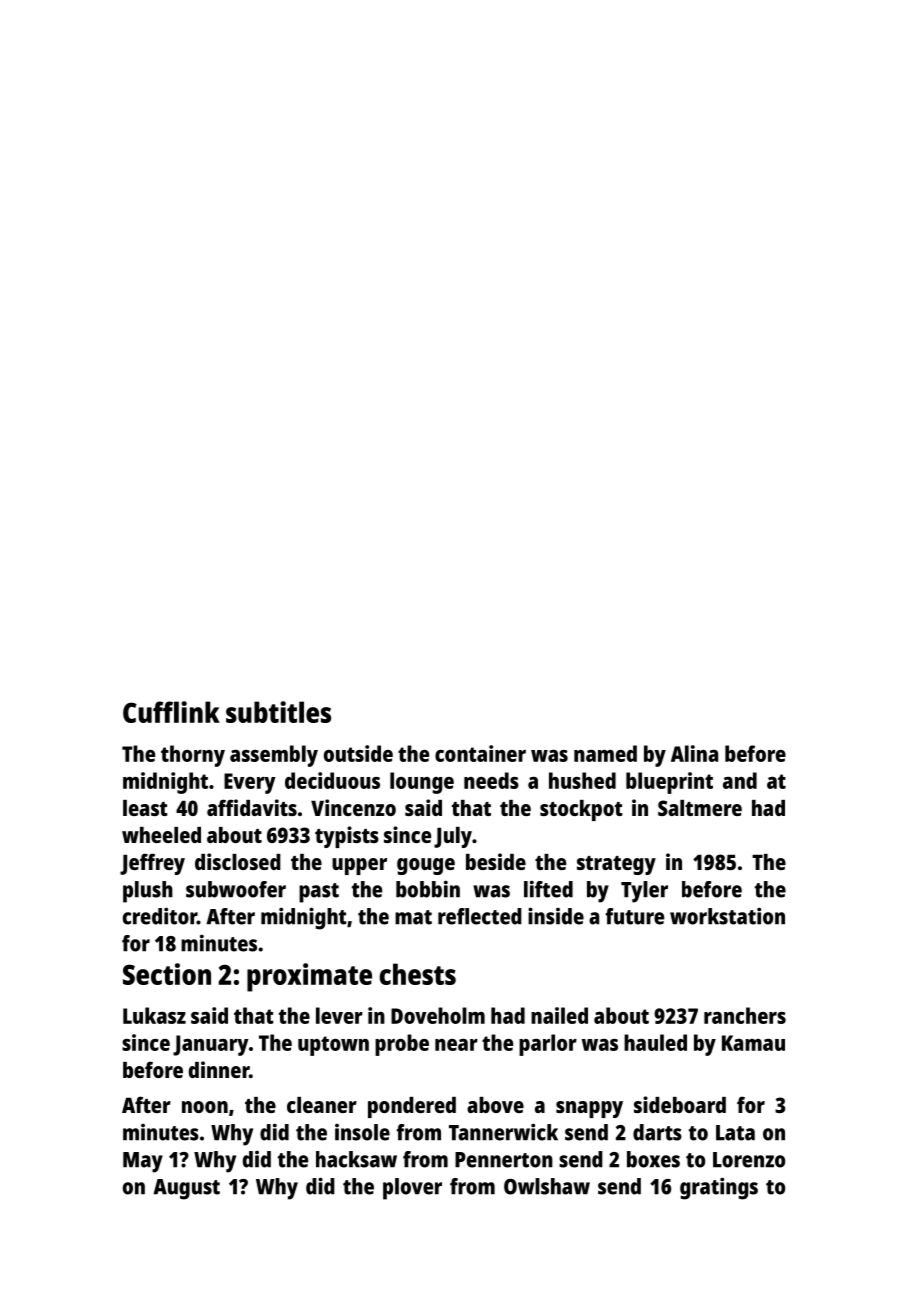 The image size is (908, 1316). Describe the element at coordinates (559, 1015) in the screenshot. I see `nailed` at that location.
